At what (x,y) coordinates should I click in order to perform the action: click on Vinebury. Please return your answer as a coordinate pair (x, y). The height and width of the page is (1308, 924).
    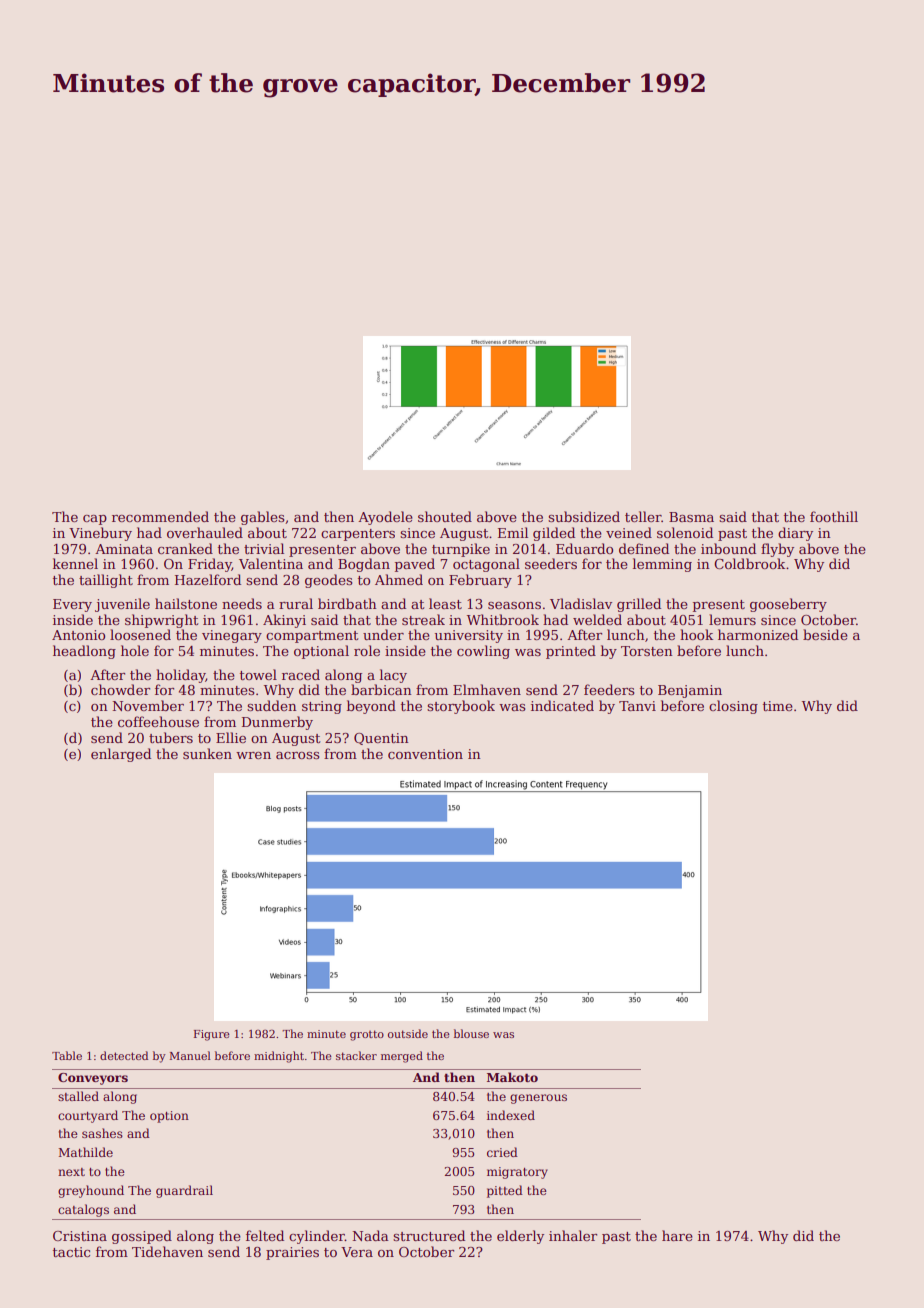
    Looking at the image, I should click on (100, 534).
